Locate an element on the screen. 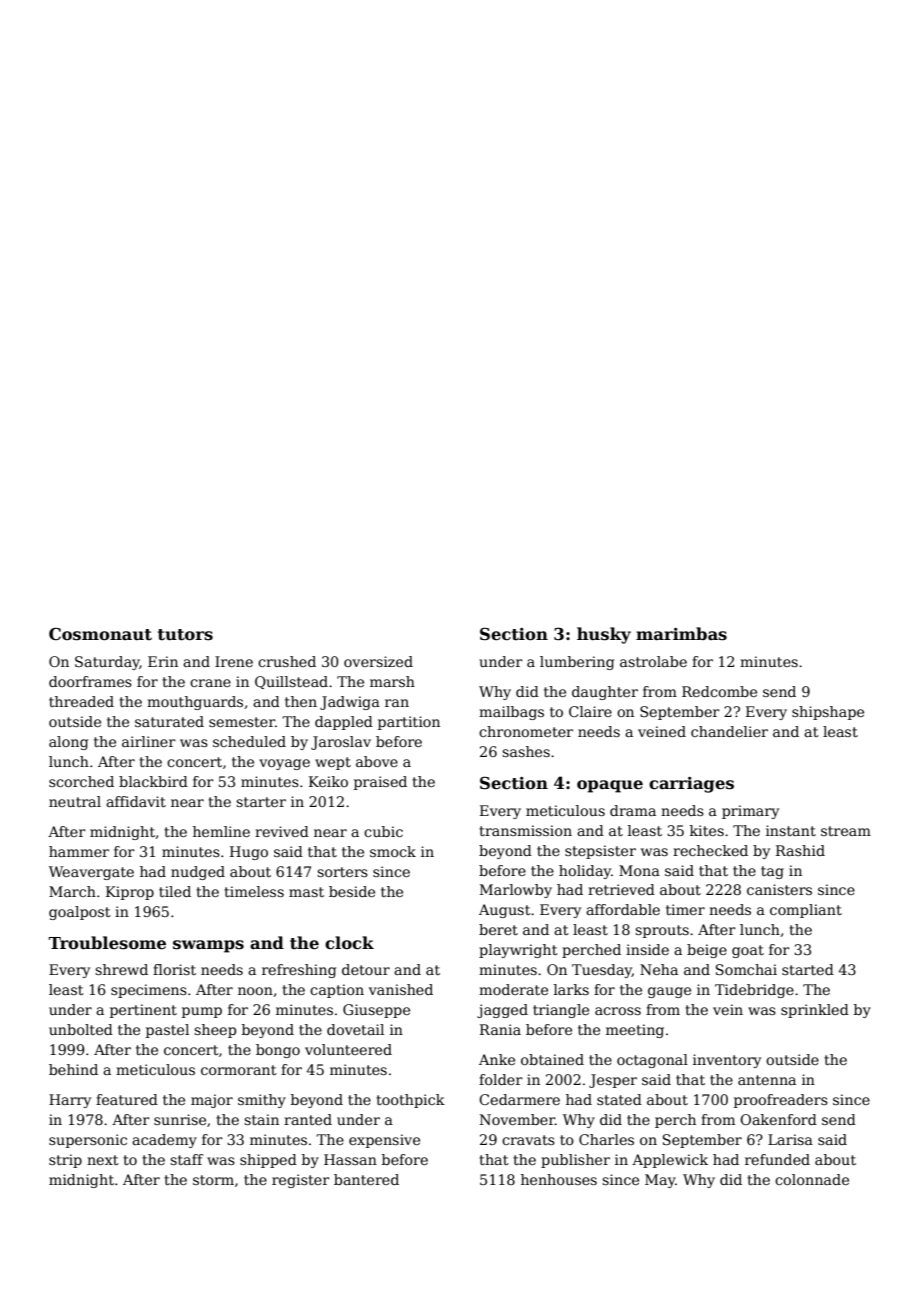 The image size is (924, 1308). shipped is located at coordinates (268, 1161).
